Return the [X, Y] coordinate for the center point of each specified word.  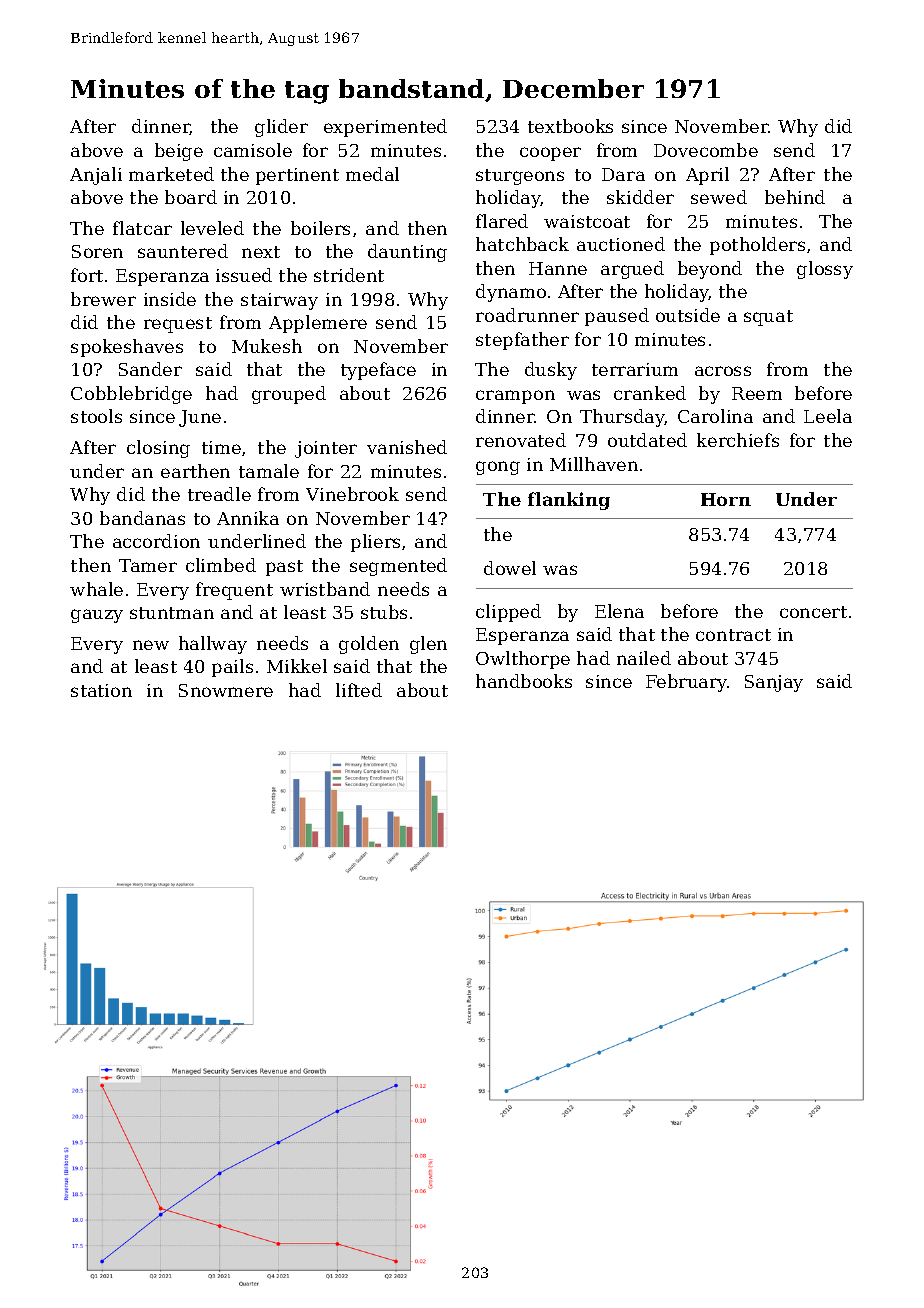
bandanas [142, 518]
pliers [375, 543]
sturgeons [520, 177]
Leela [828, 416]
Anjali [96, 176]
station [101, 690]
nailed [644, 658]
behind [795, 197]
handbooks [524, 681]
